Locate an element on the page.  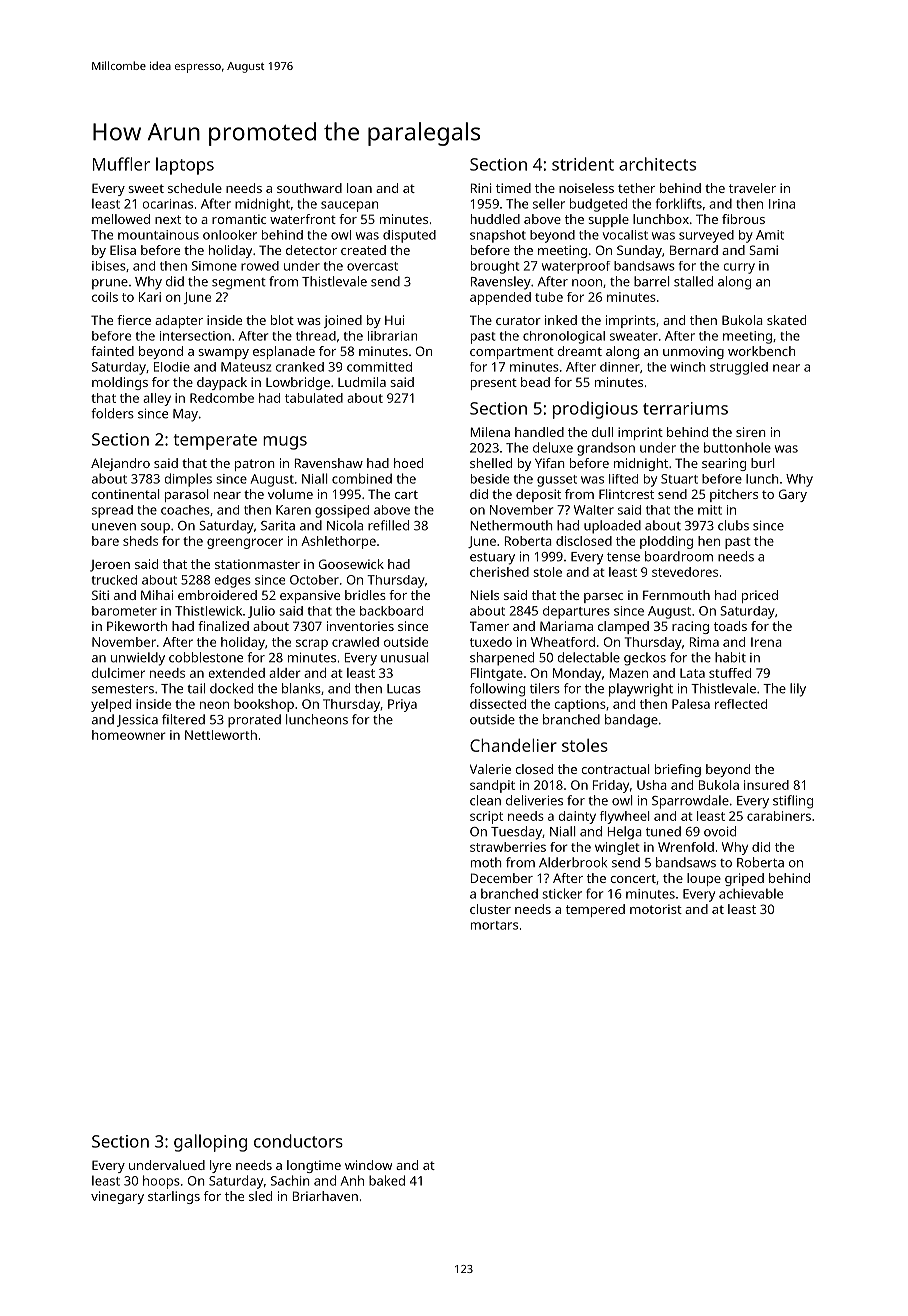
baked is located at coordinates (387, 1180).
